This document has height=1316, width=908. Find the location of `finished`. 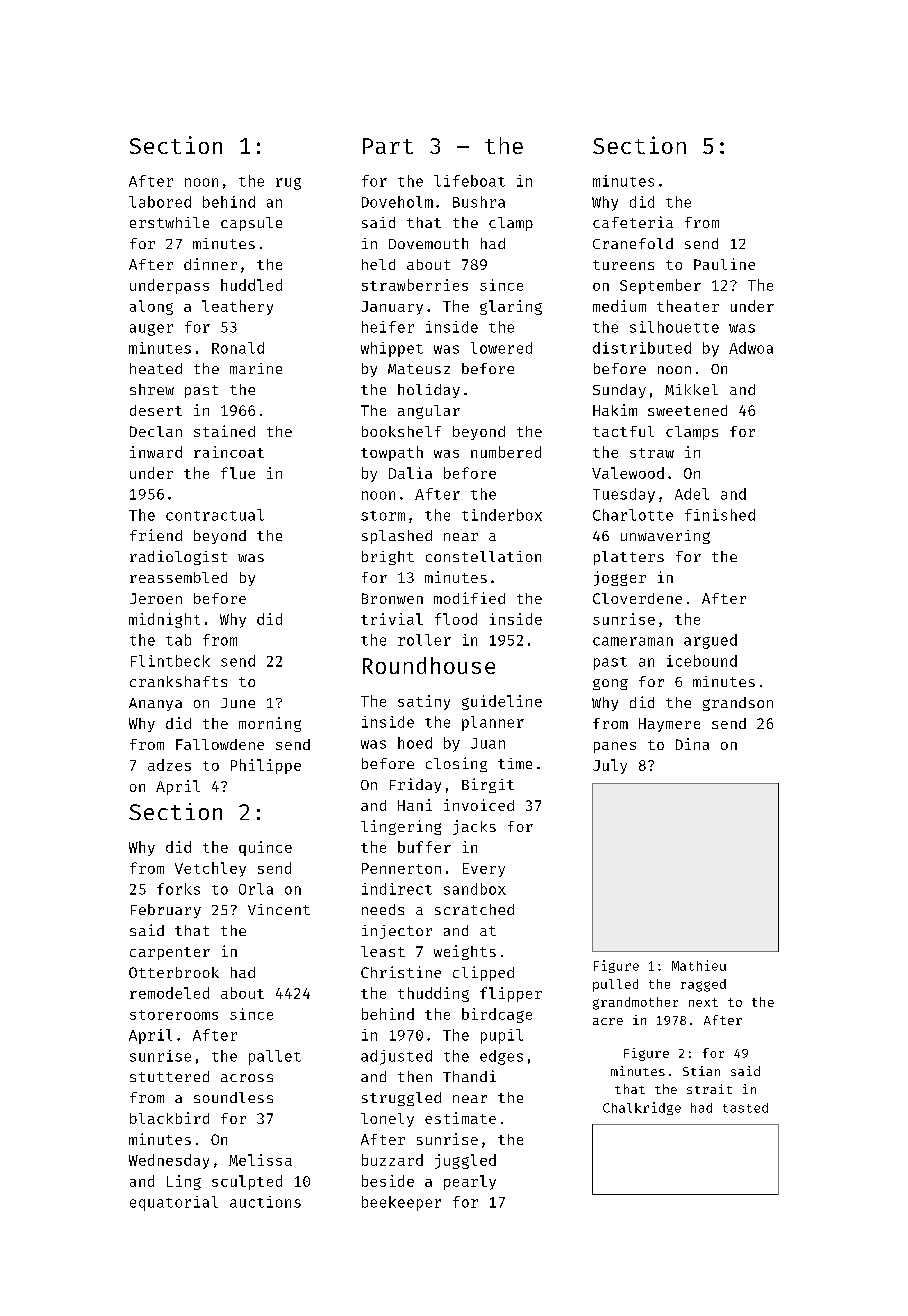

finished is located at coordinates (720, 515).
